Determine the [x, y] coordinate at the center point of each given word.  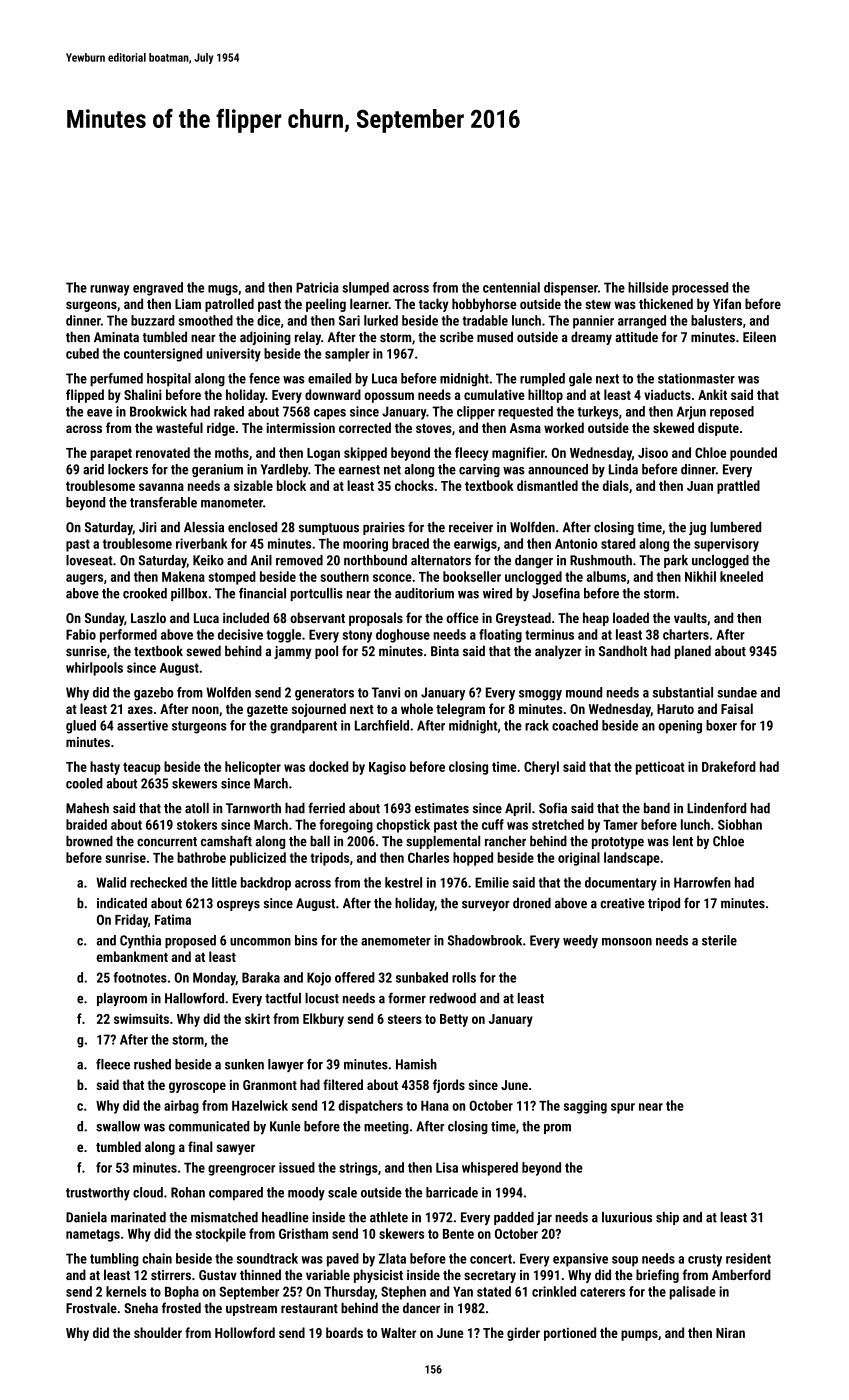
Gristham [303, 1233]
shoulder [158, 1332]
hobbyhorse [484, 305]
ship [667, 1218]
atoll [197, 808]
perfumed [116, 380]
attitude [636, 336]
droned [532, 903]
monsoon [627, 942]
